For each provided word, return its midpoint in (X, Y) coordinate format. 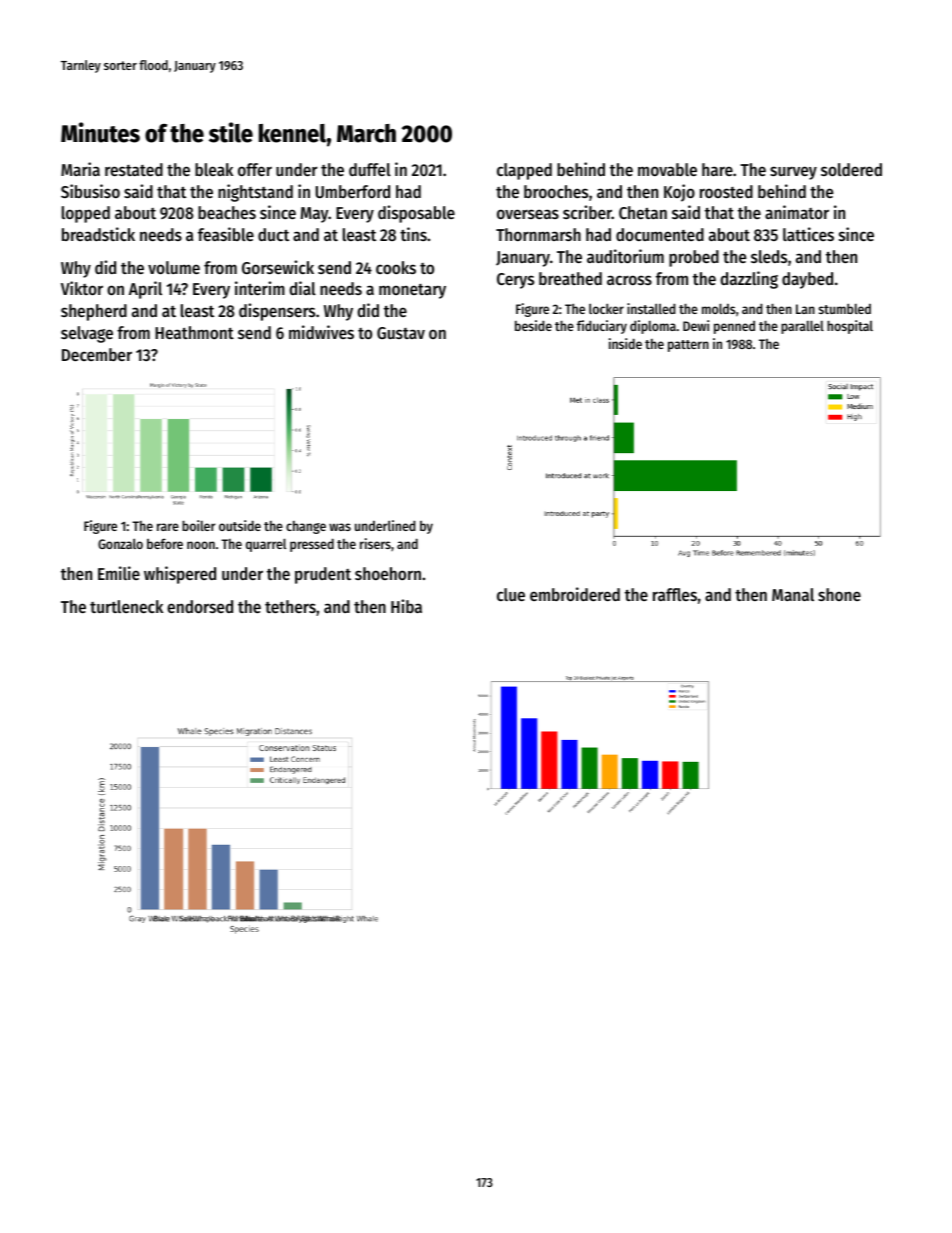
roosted (726, 191)
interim (260, 288)
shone (839, 594)
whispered (180, 575)
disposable (416, 214)
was (340, 527)
